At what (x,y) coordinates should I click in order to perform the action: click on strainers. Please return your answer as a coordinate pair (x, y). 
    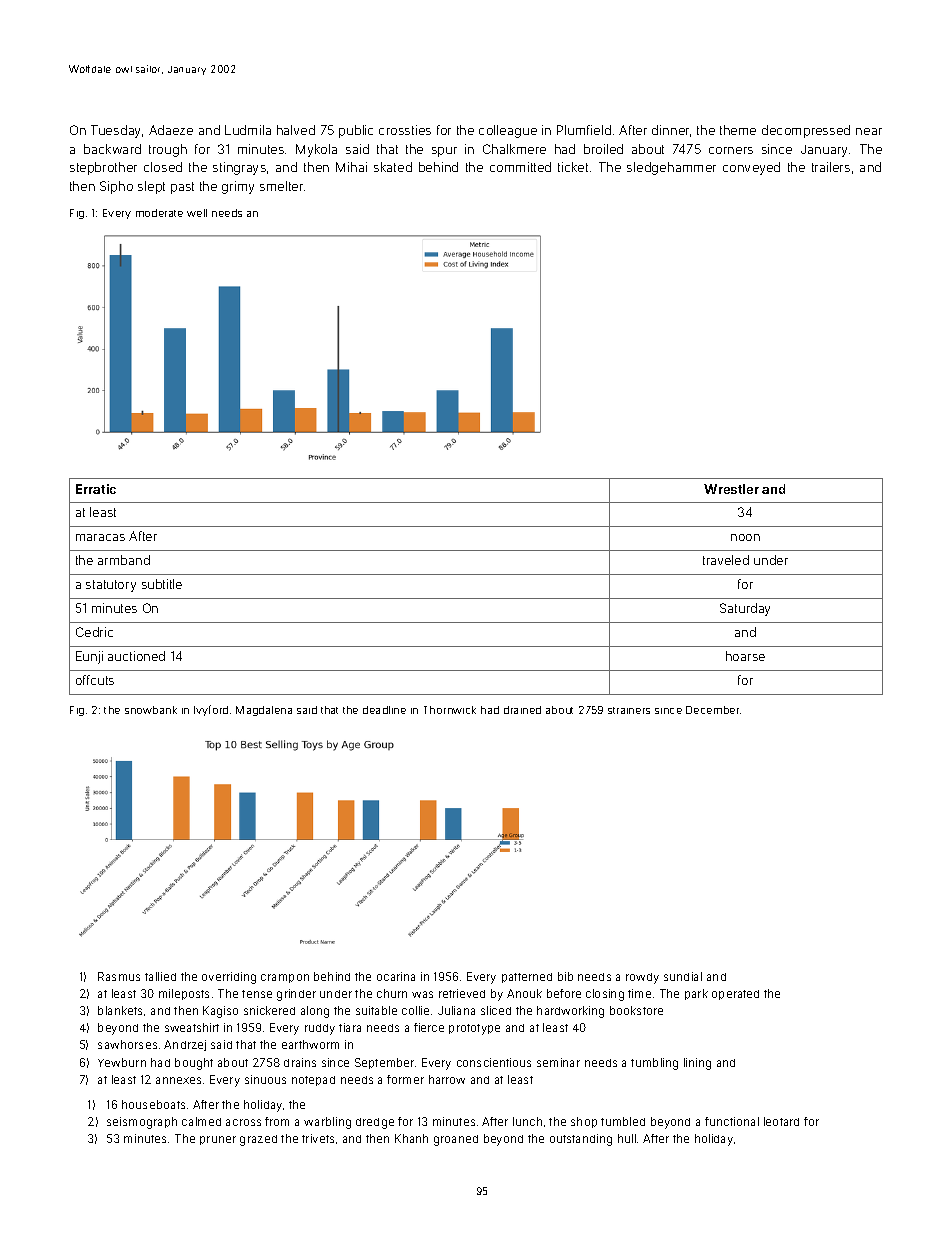
    Looking at the image, I should click on (629, 710).
